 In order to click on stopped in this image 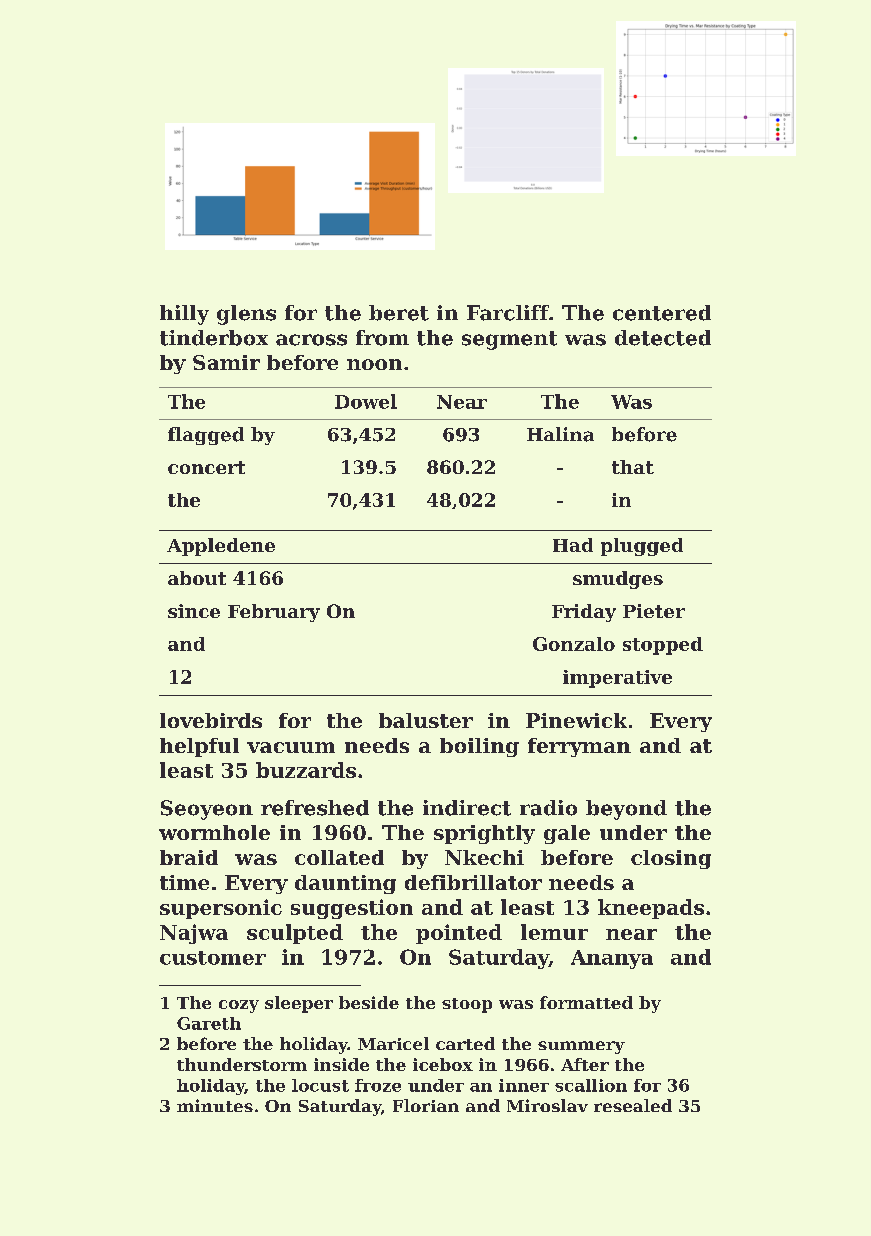, I will do `click(663, 646)`.
